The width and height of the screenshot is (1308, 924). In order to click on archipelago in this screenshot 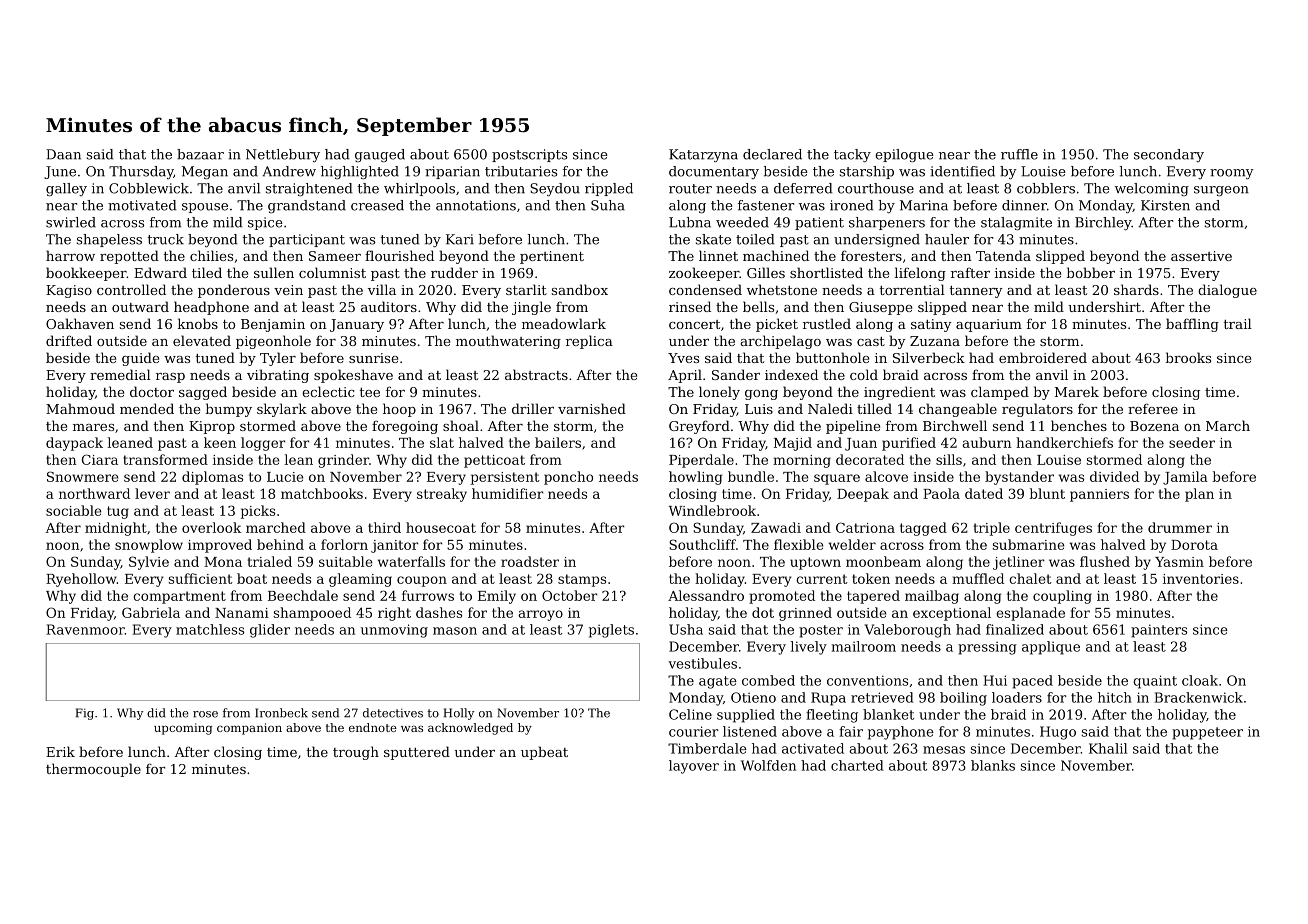, I will do `click(781, 342)`.
